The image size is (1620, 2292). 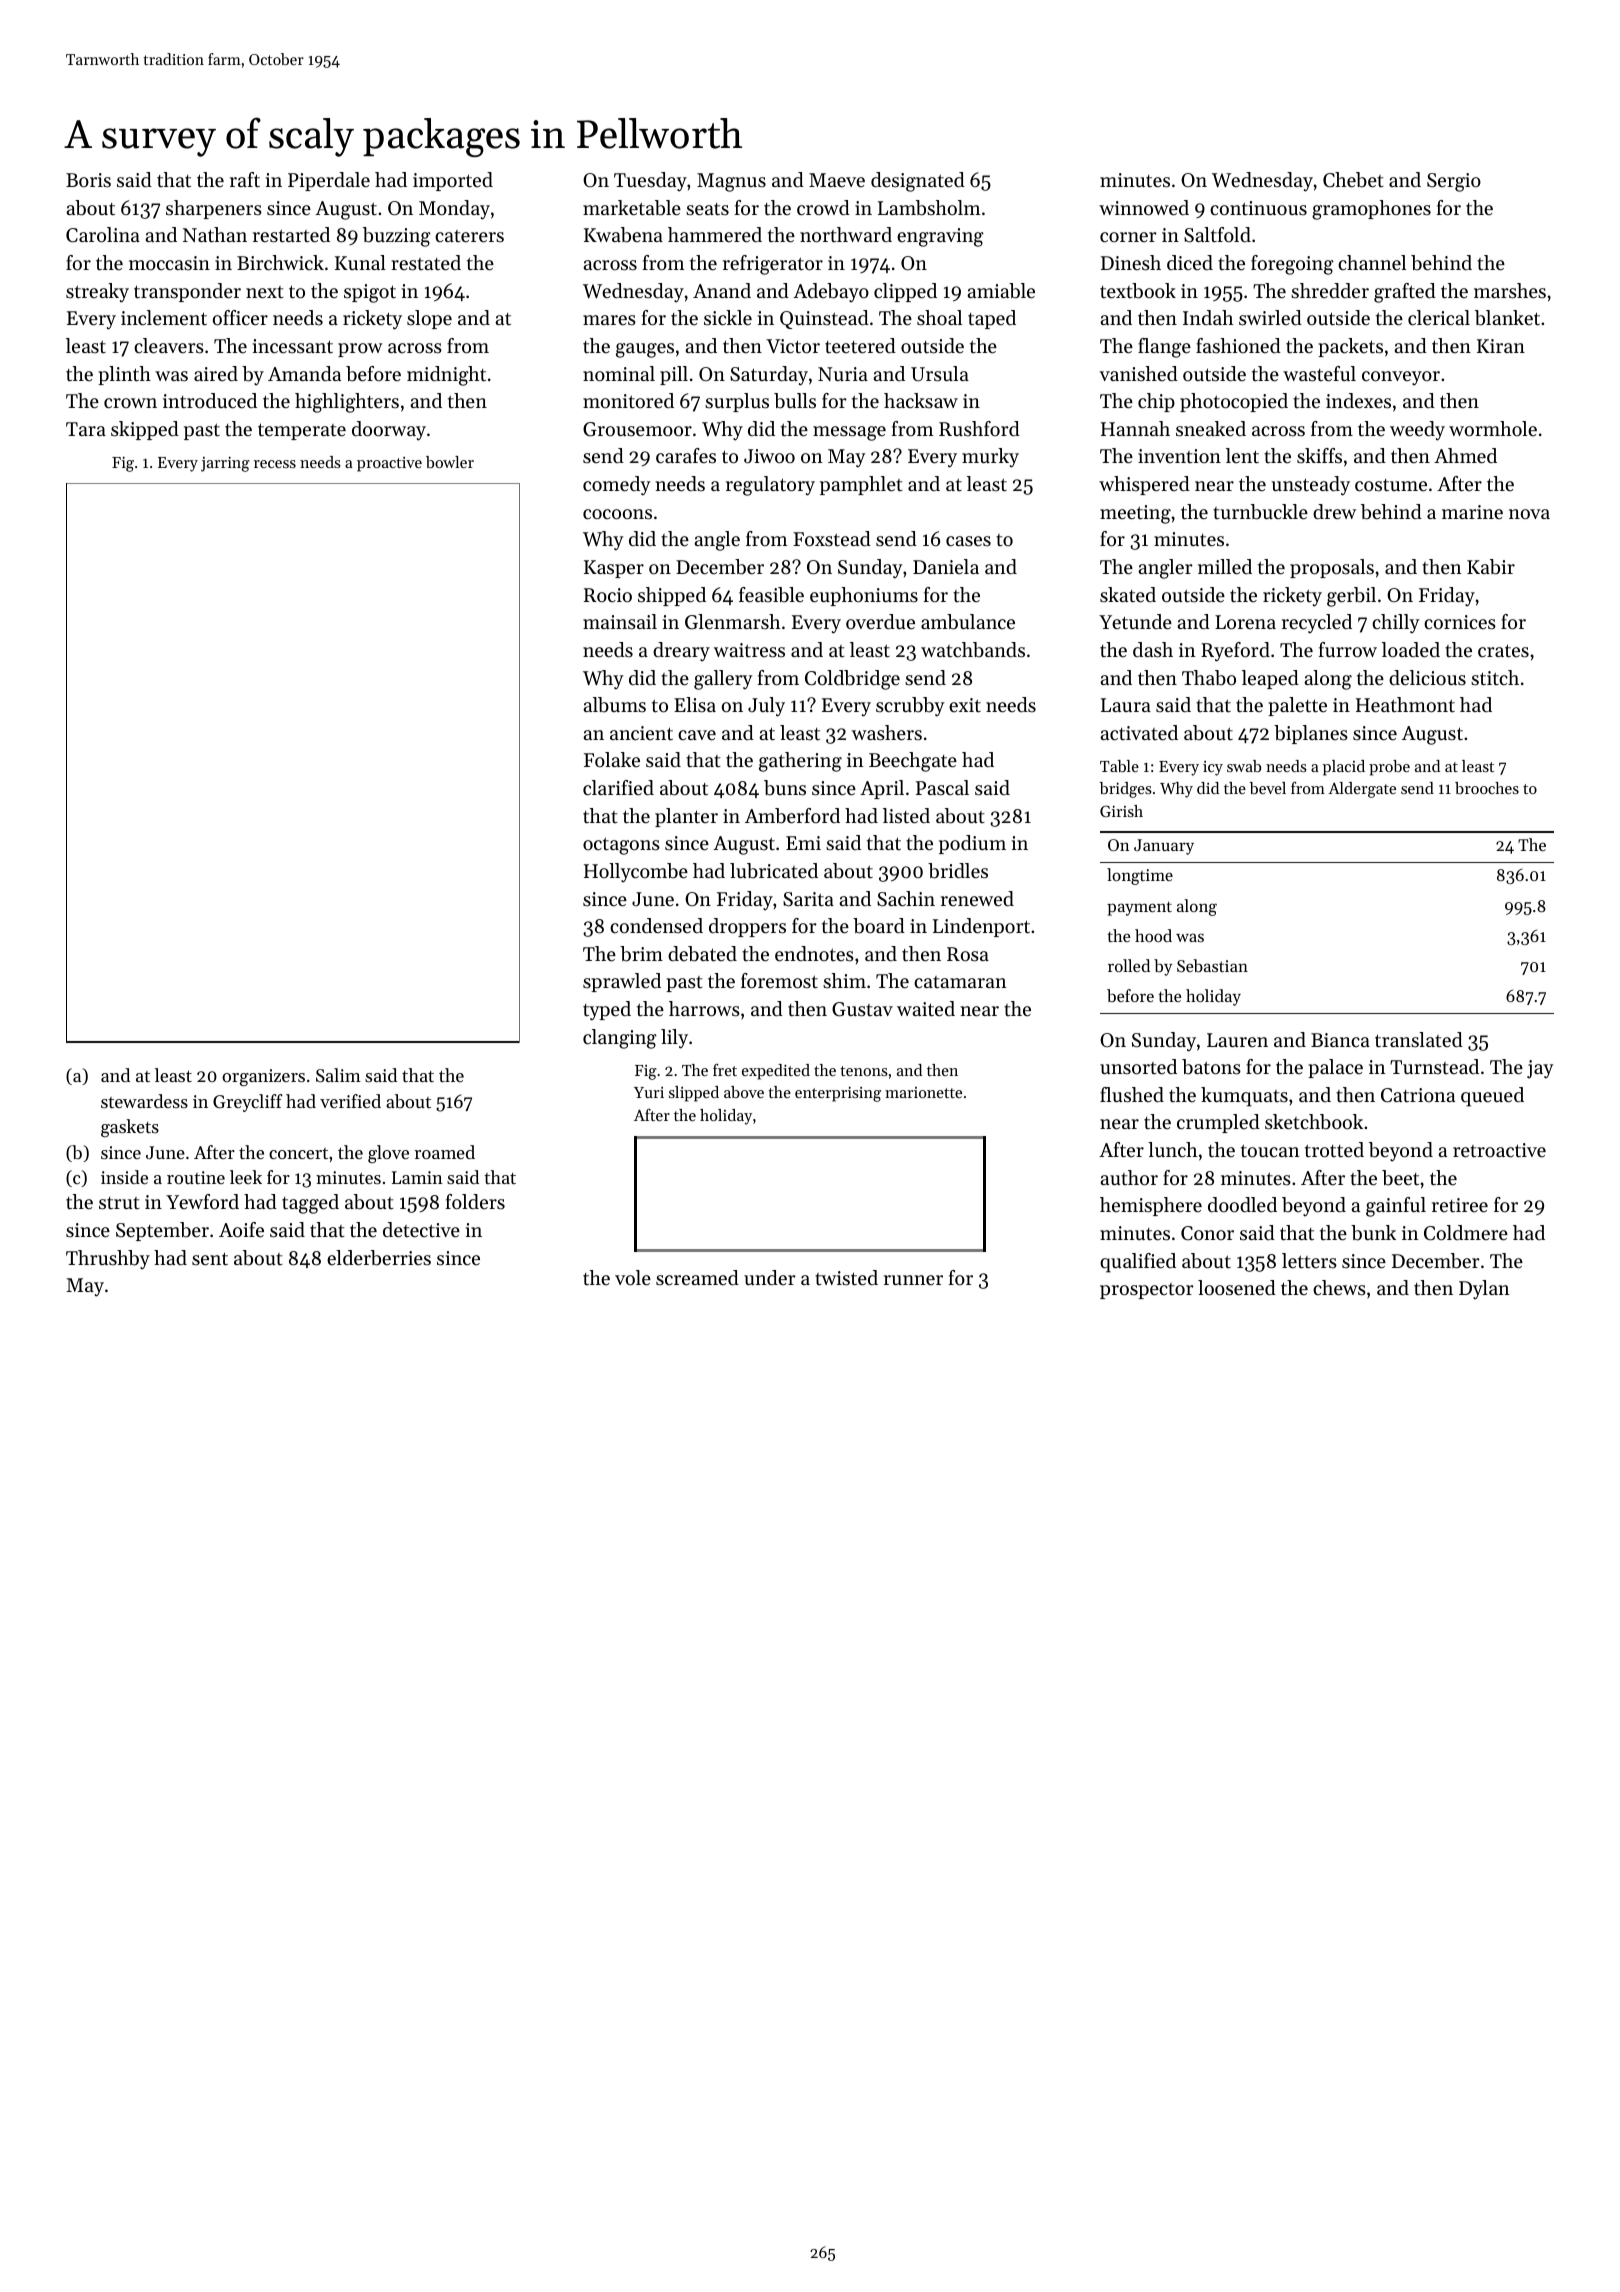 I want to click on Sergio, so click(x=1454, y=182).
